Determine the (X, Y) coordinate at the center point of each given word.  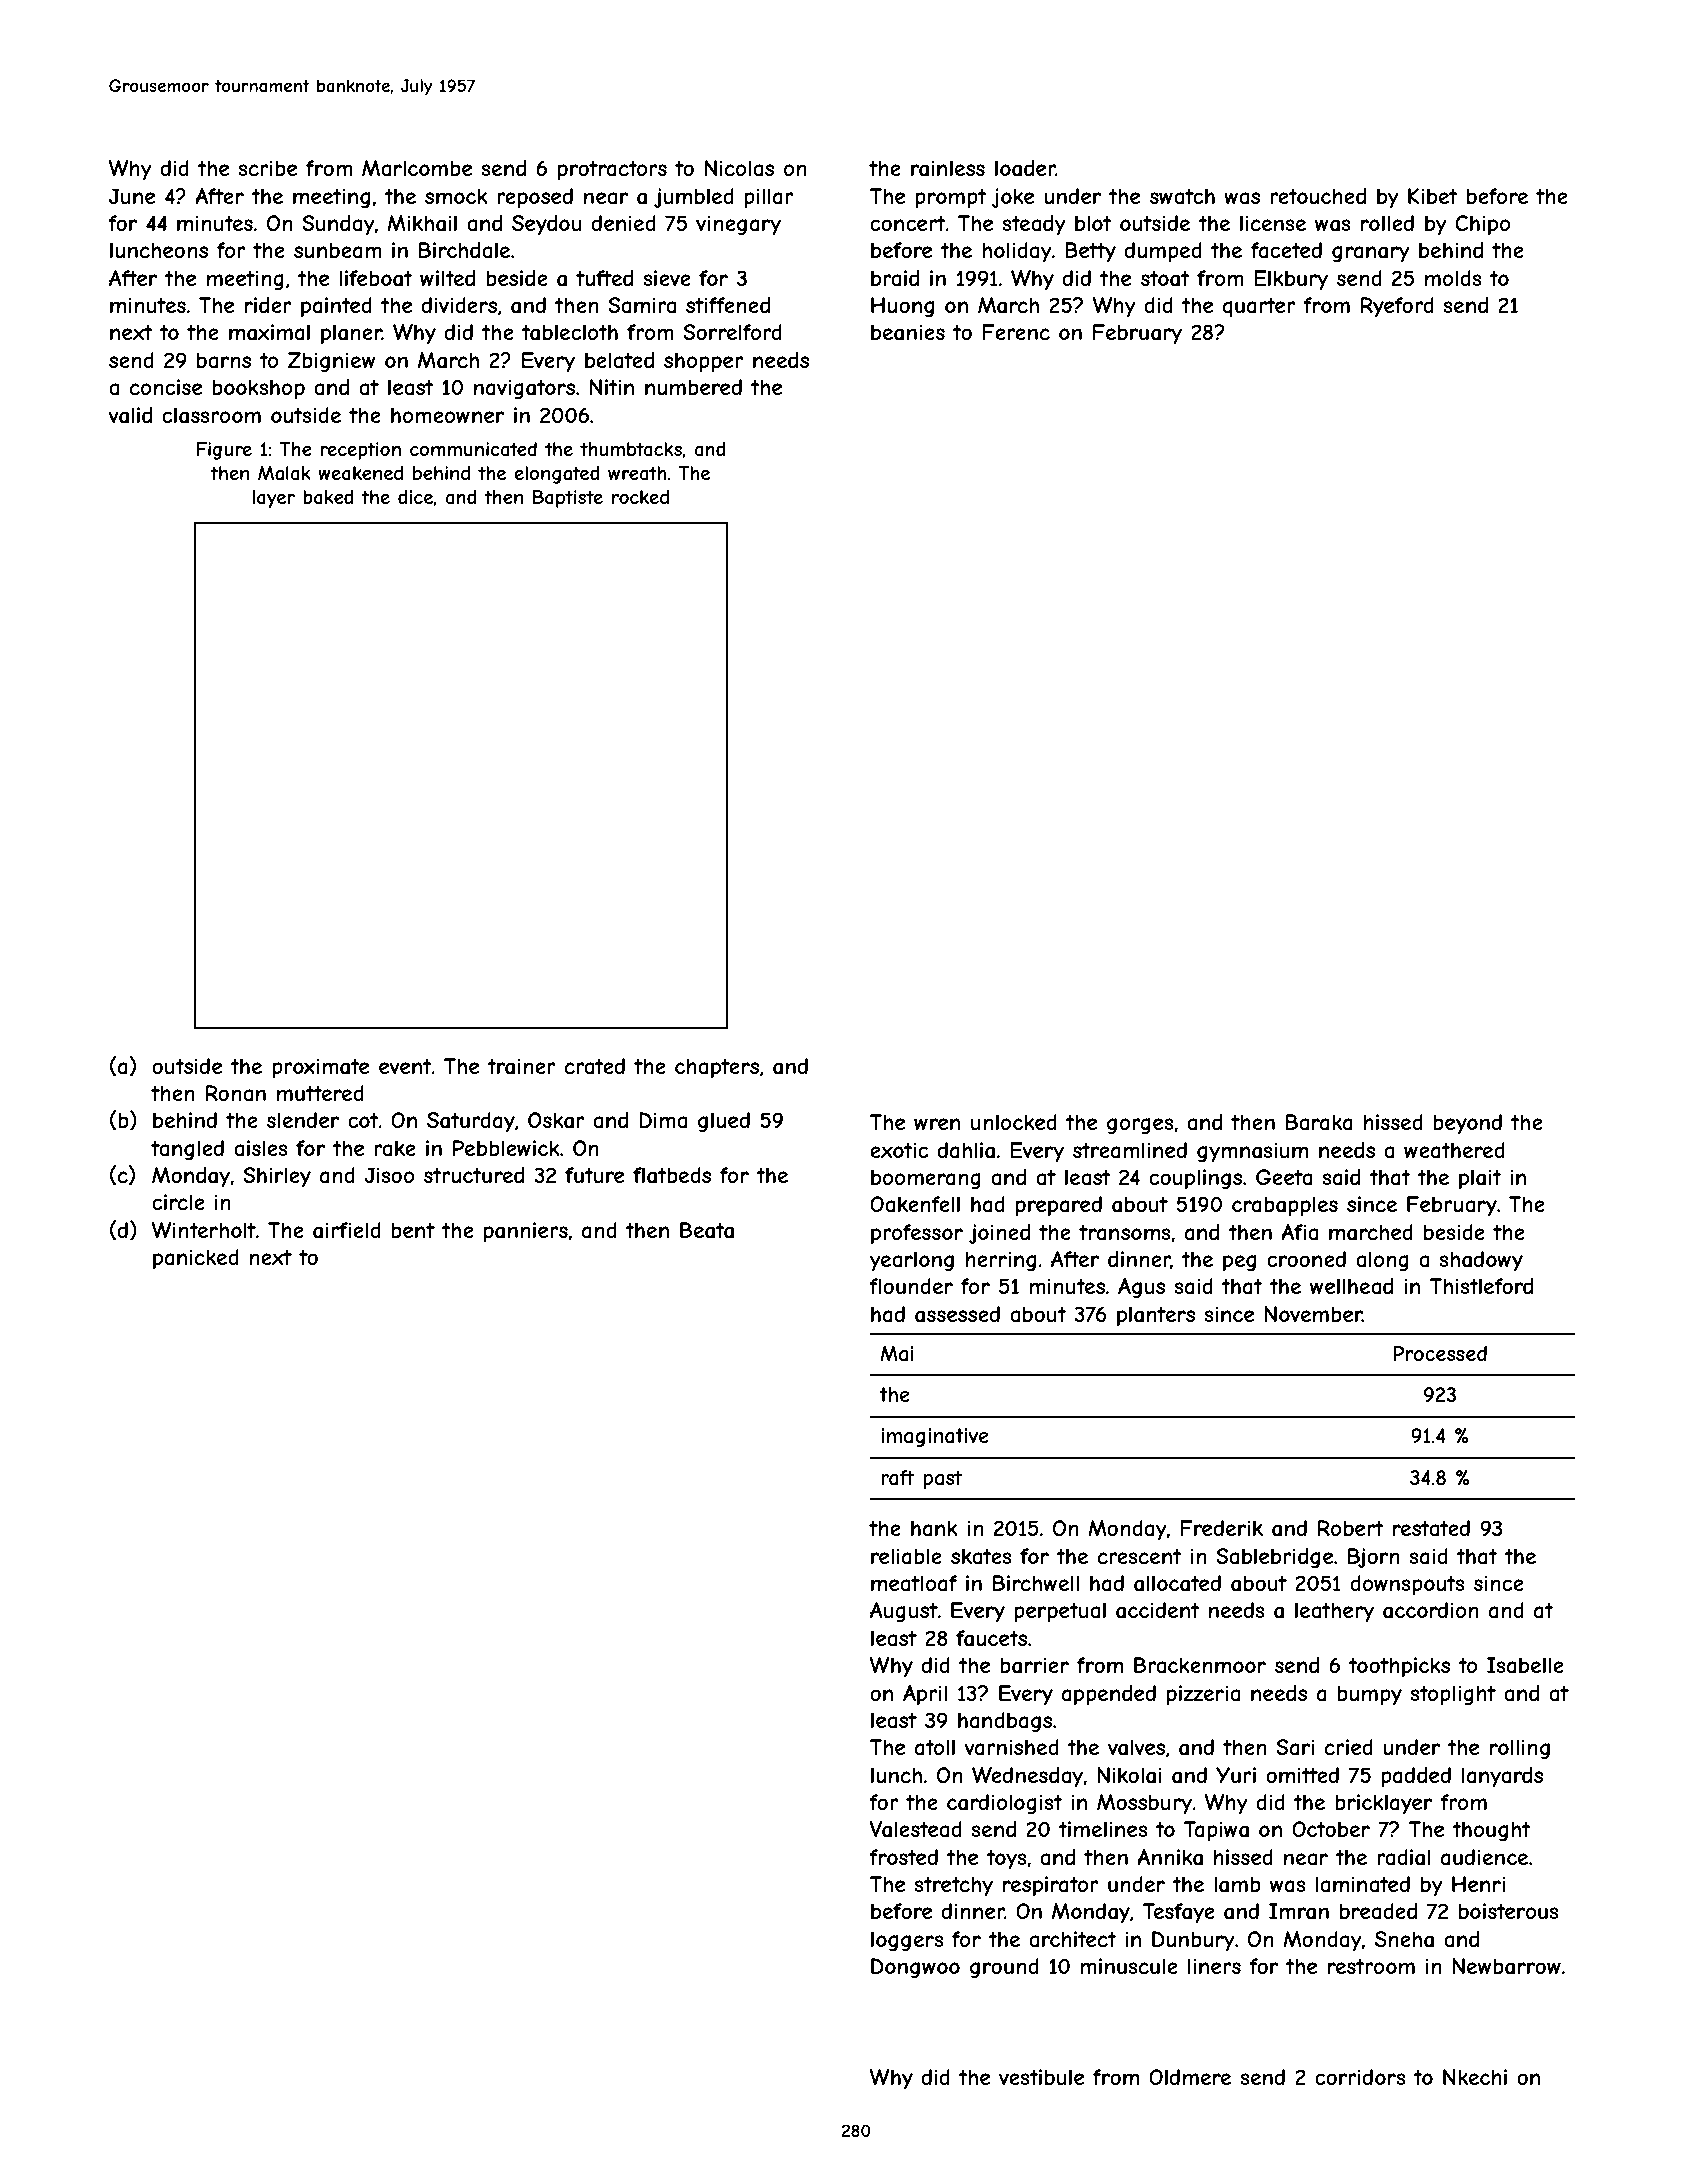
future (594, 1175)
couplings (1195, 1179)
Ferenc (1016, 332)
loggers (907, 1941)
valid (130, 415)
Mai (897, 1354)
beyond (1467, 1124)
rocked (640, 497)
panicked (196, 1259)
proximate (320, 1068)
